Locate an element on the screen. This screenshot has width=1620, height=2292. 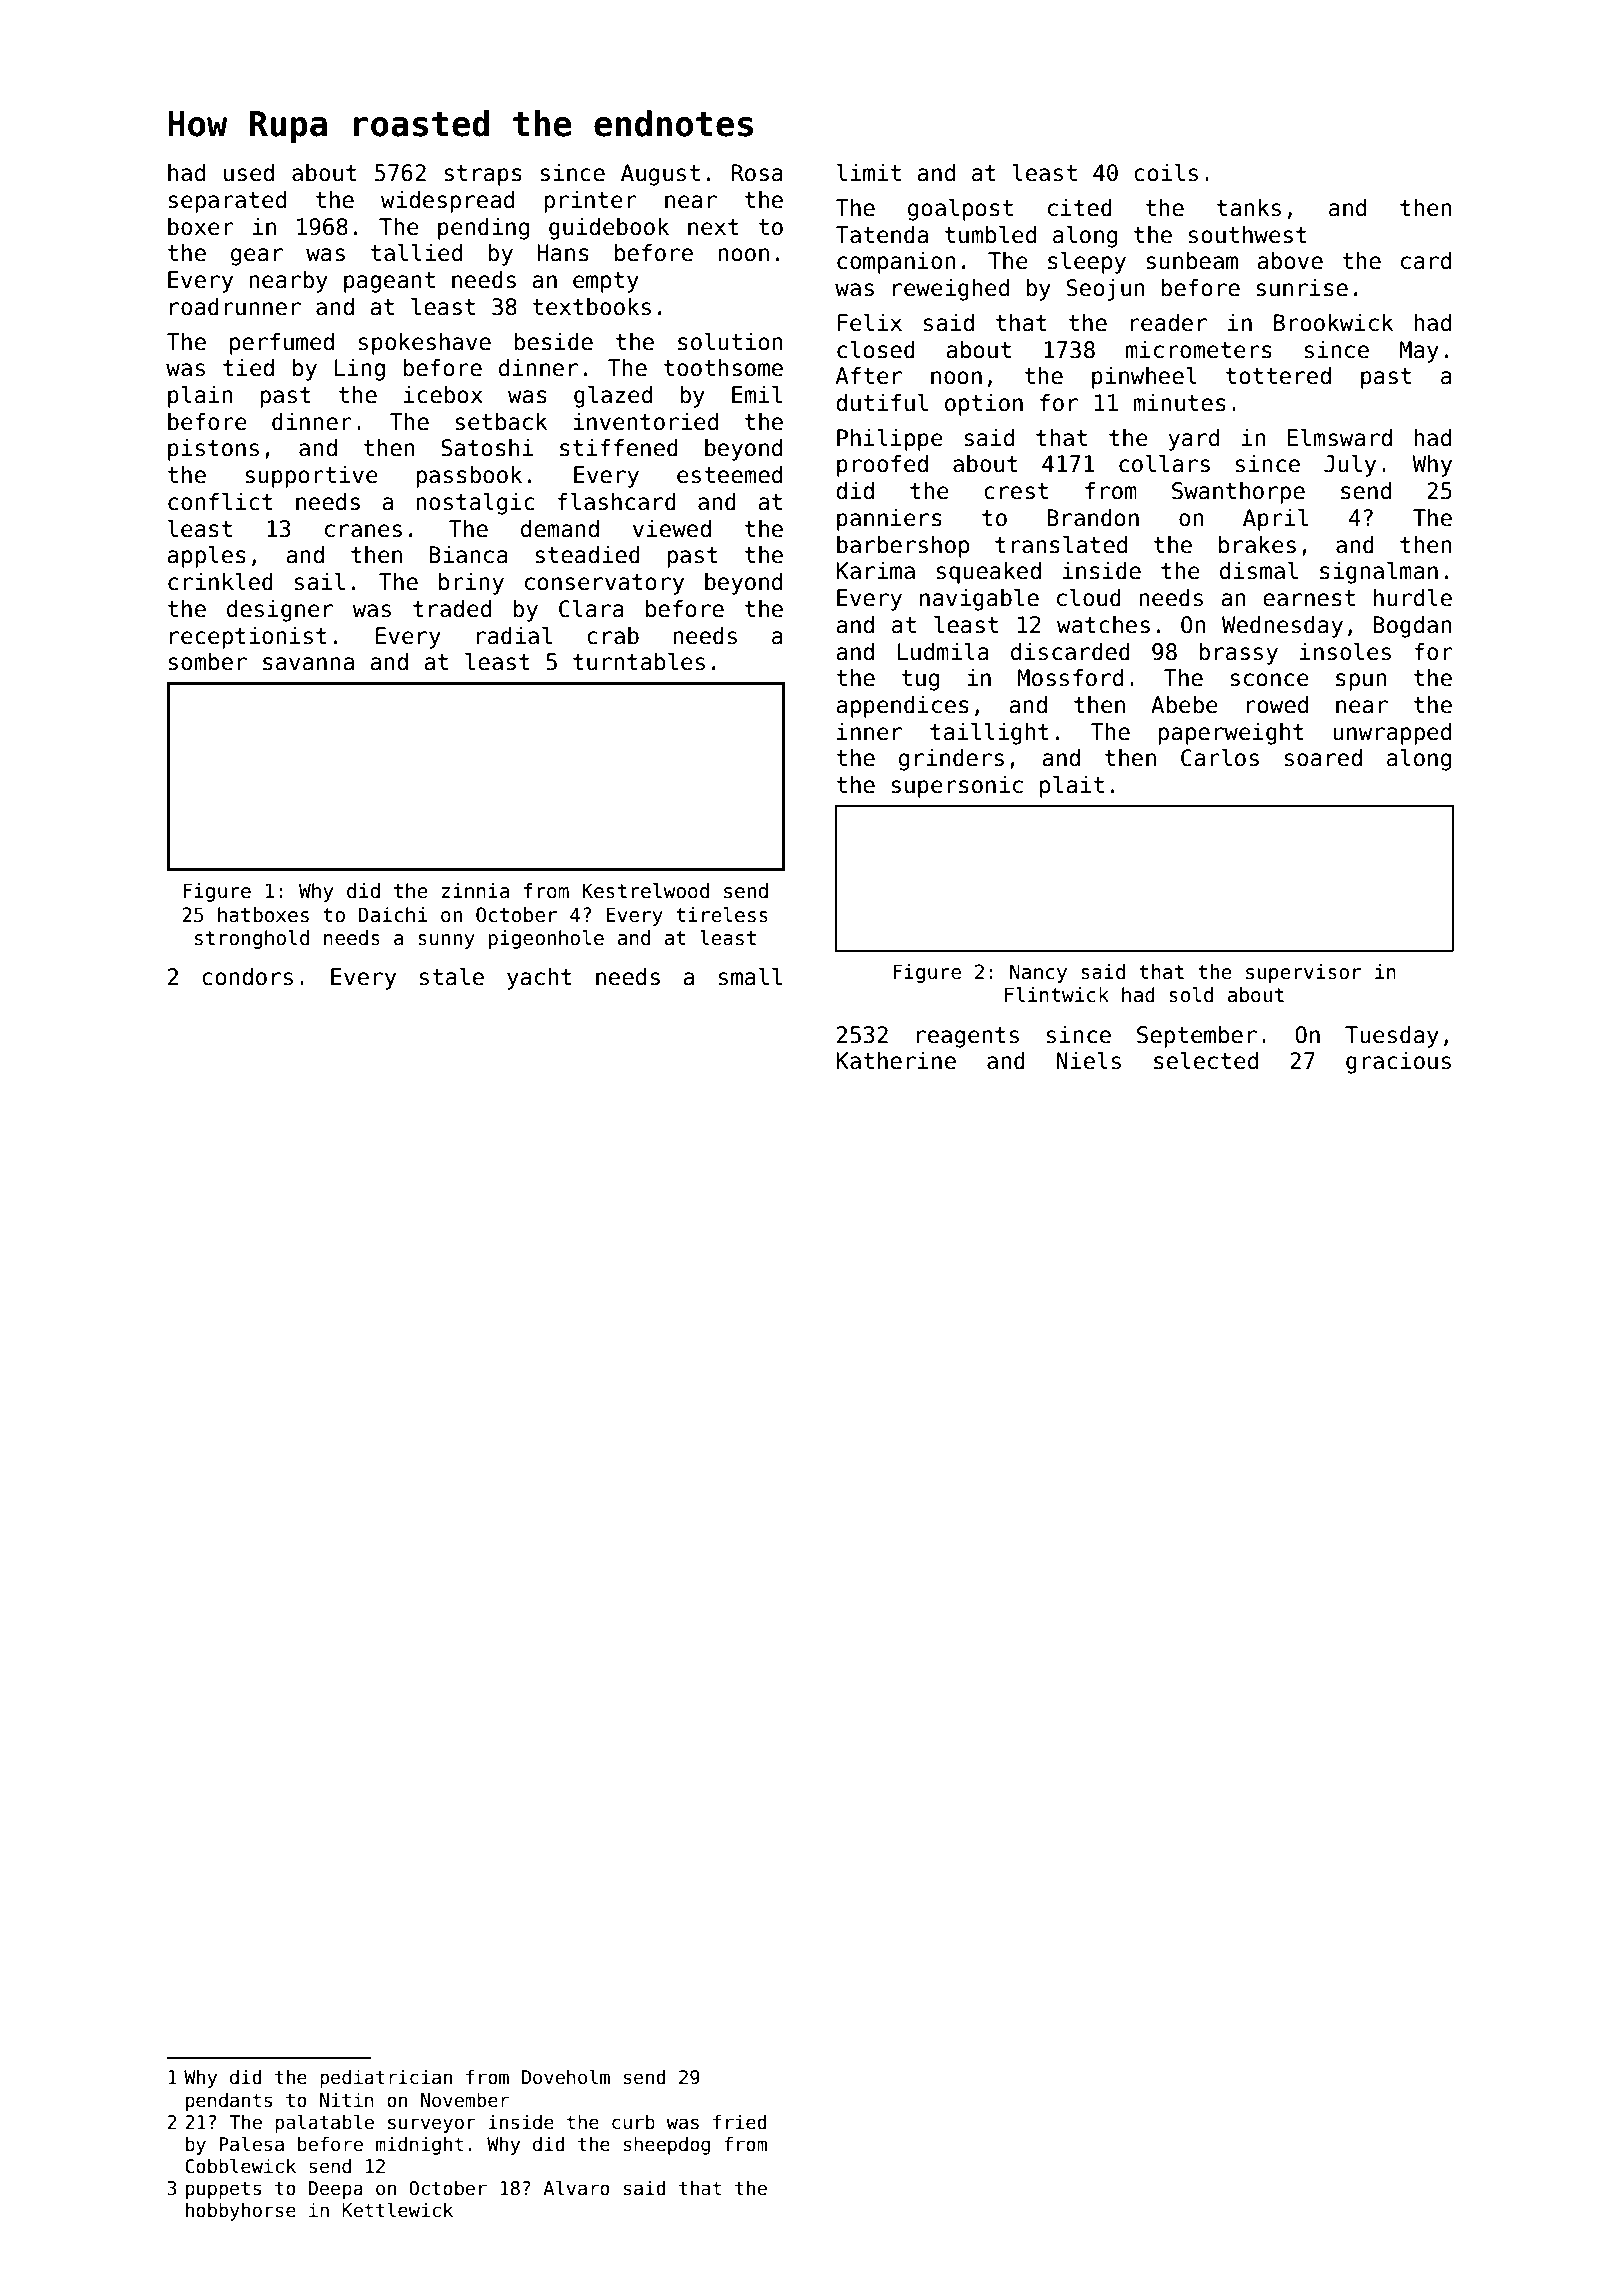
gracious is located at coordinates (1398, 1063).
